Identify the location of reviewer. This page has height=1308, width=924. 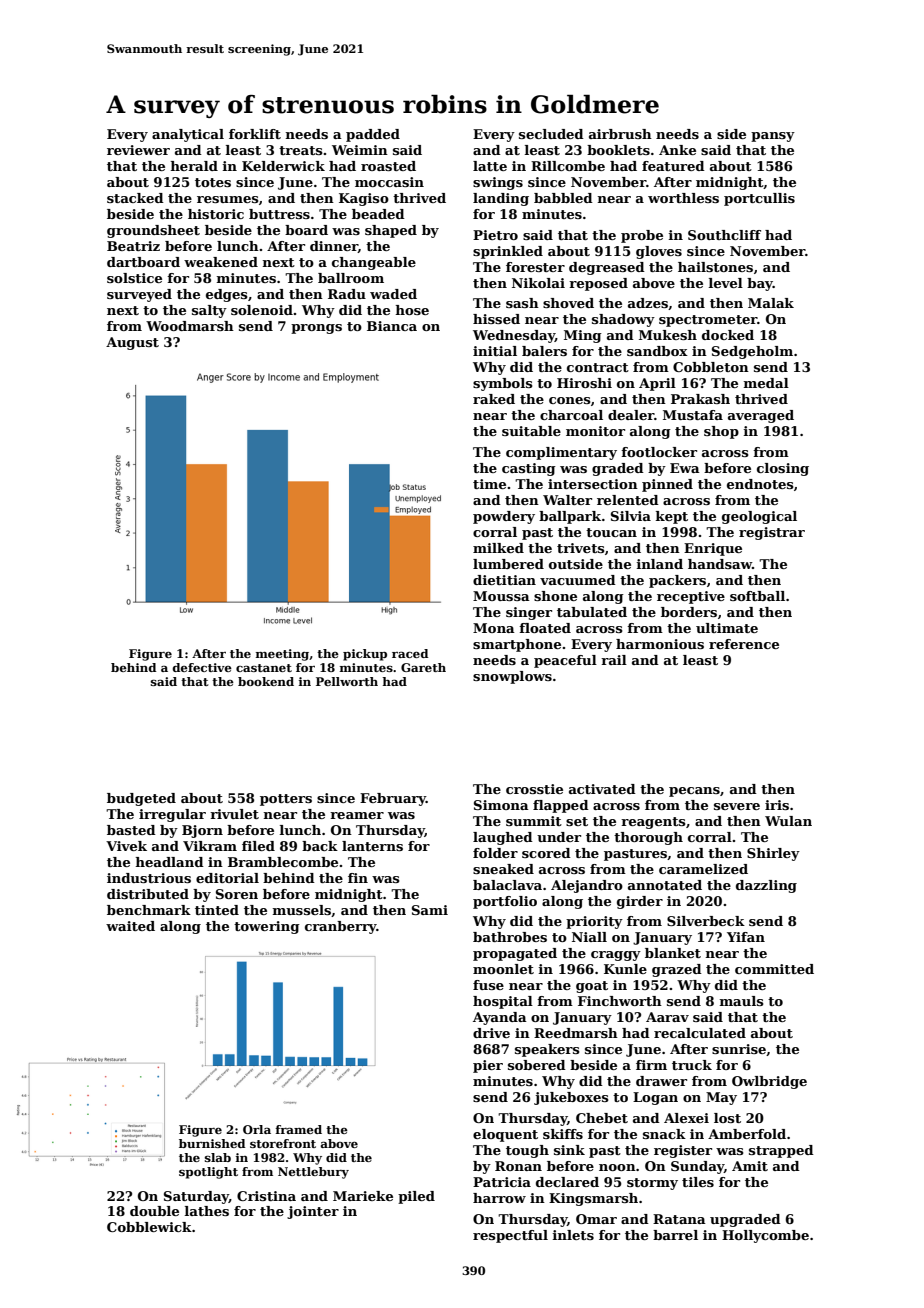
(138, 150).
